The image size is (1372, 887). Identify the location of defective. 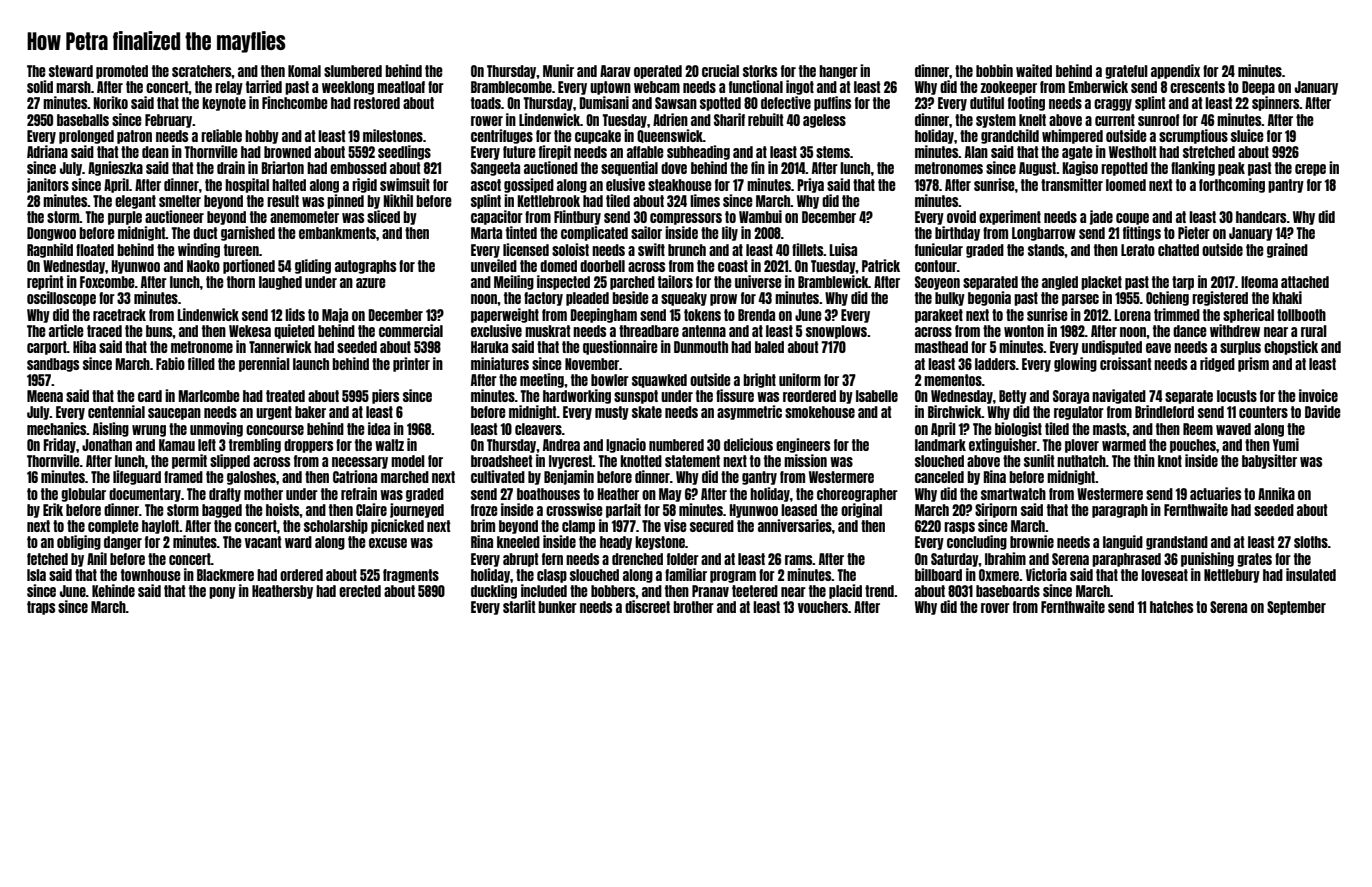
(786, 102).
